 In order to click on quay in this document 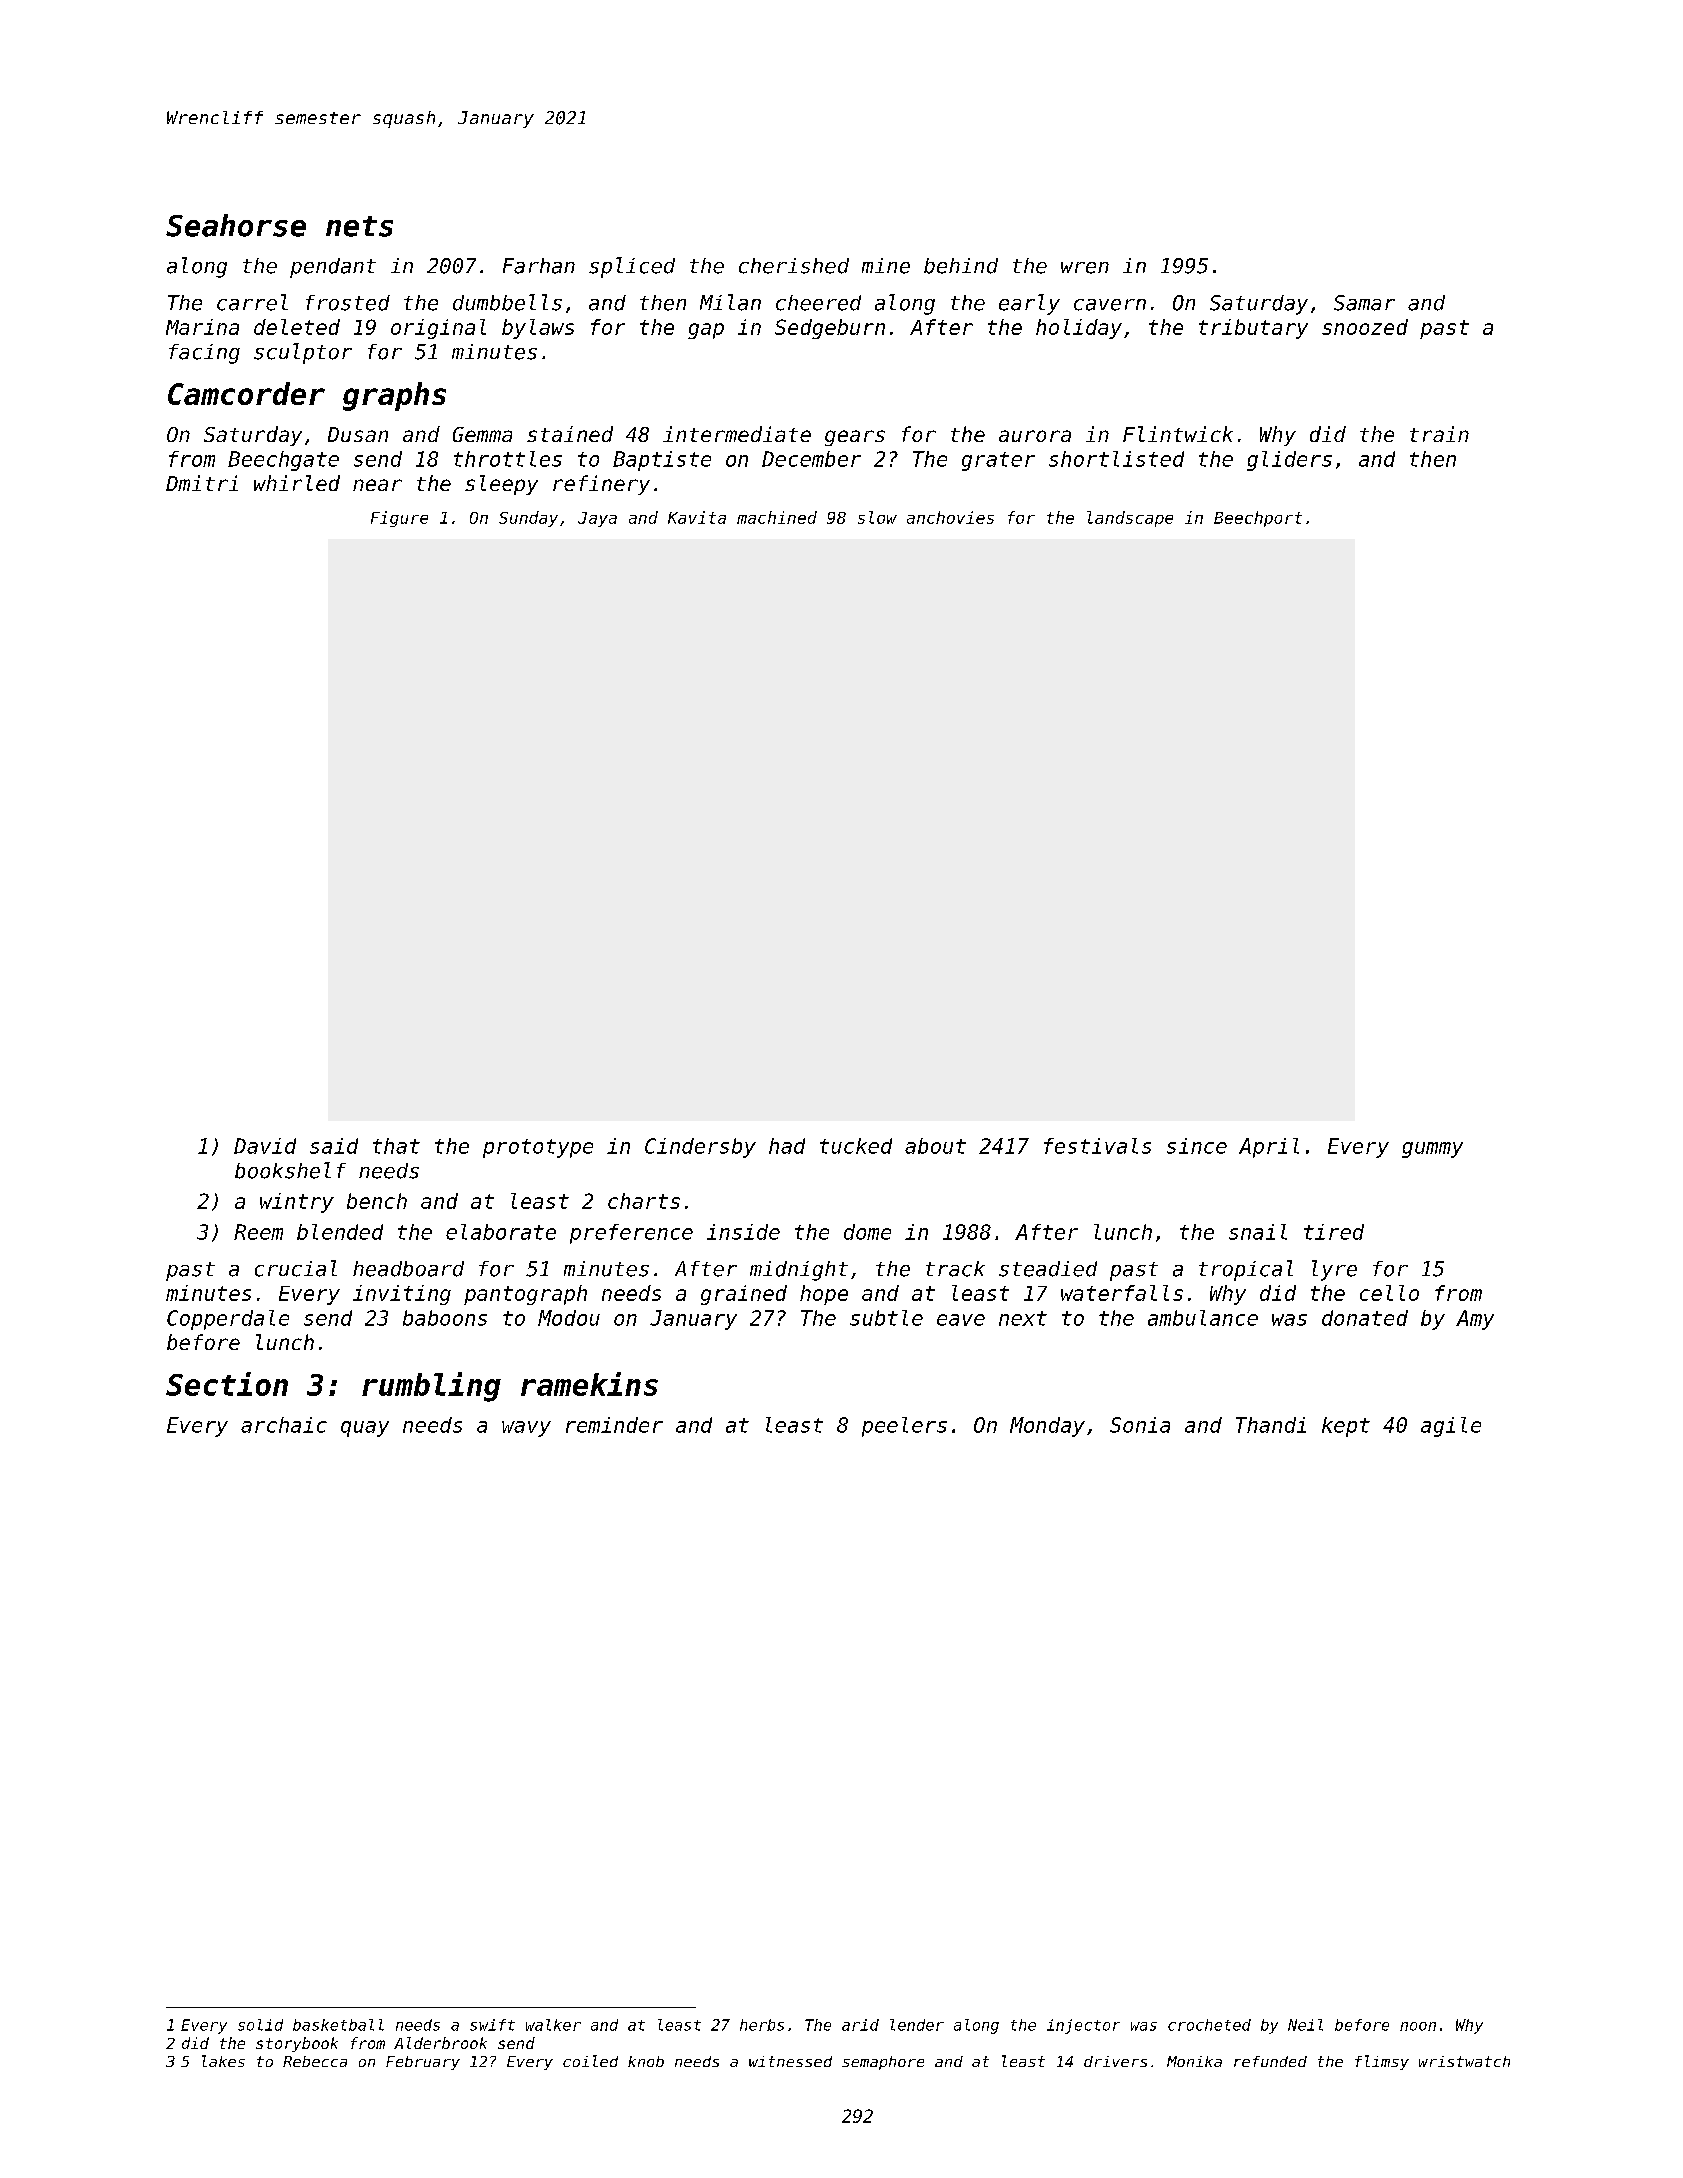, I will do `click(365, 1429)`.
